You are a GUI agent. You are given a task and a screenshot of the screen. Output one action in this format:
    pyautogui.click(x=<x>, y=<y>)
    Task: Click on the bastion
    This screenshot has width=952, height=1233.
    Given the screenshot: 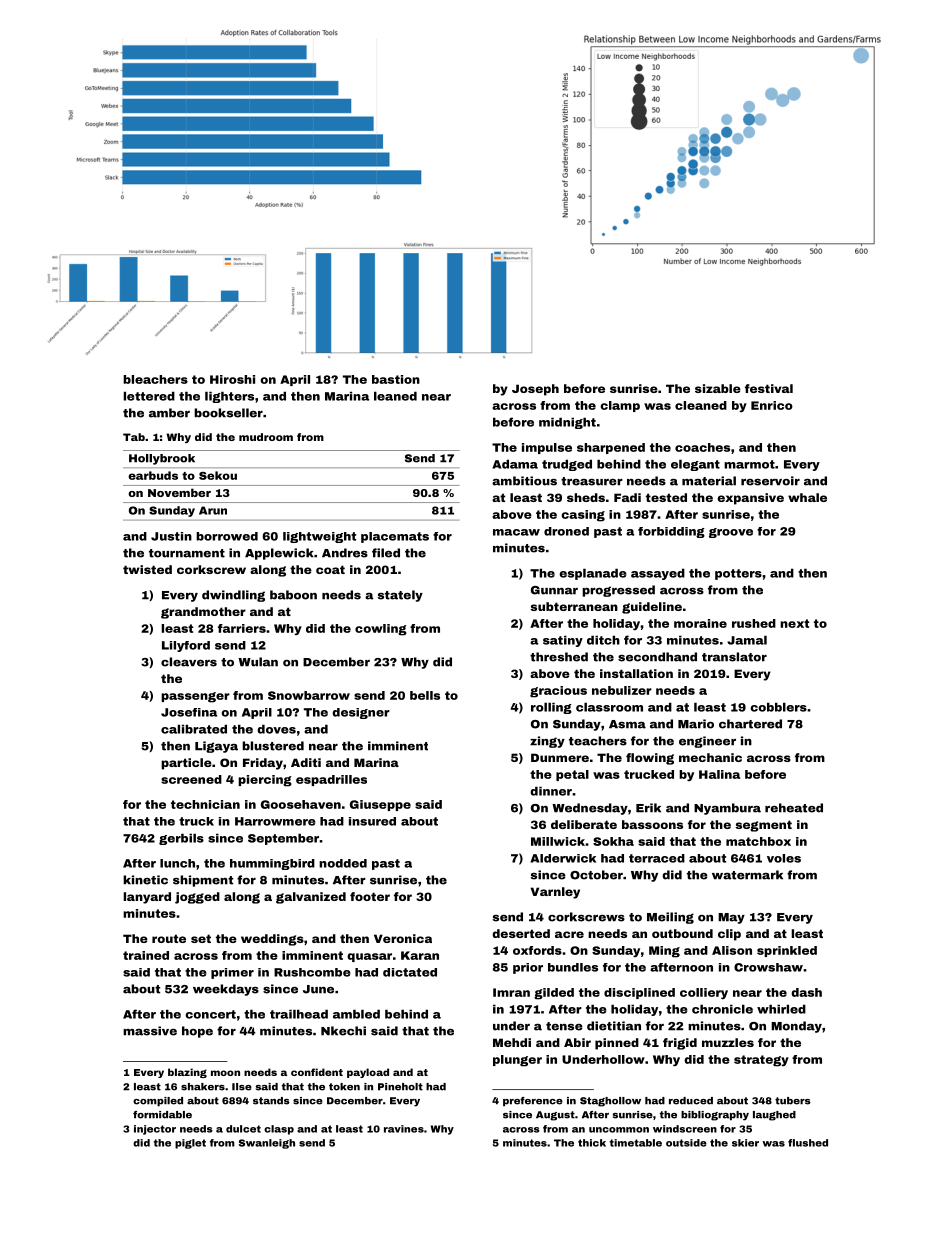 What is the action you would take?
    pyautogui.click(x=396, y=379)
